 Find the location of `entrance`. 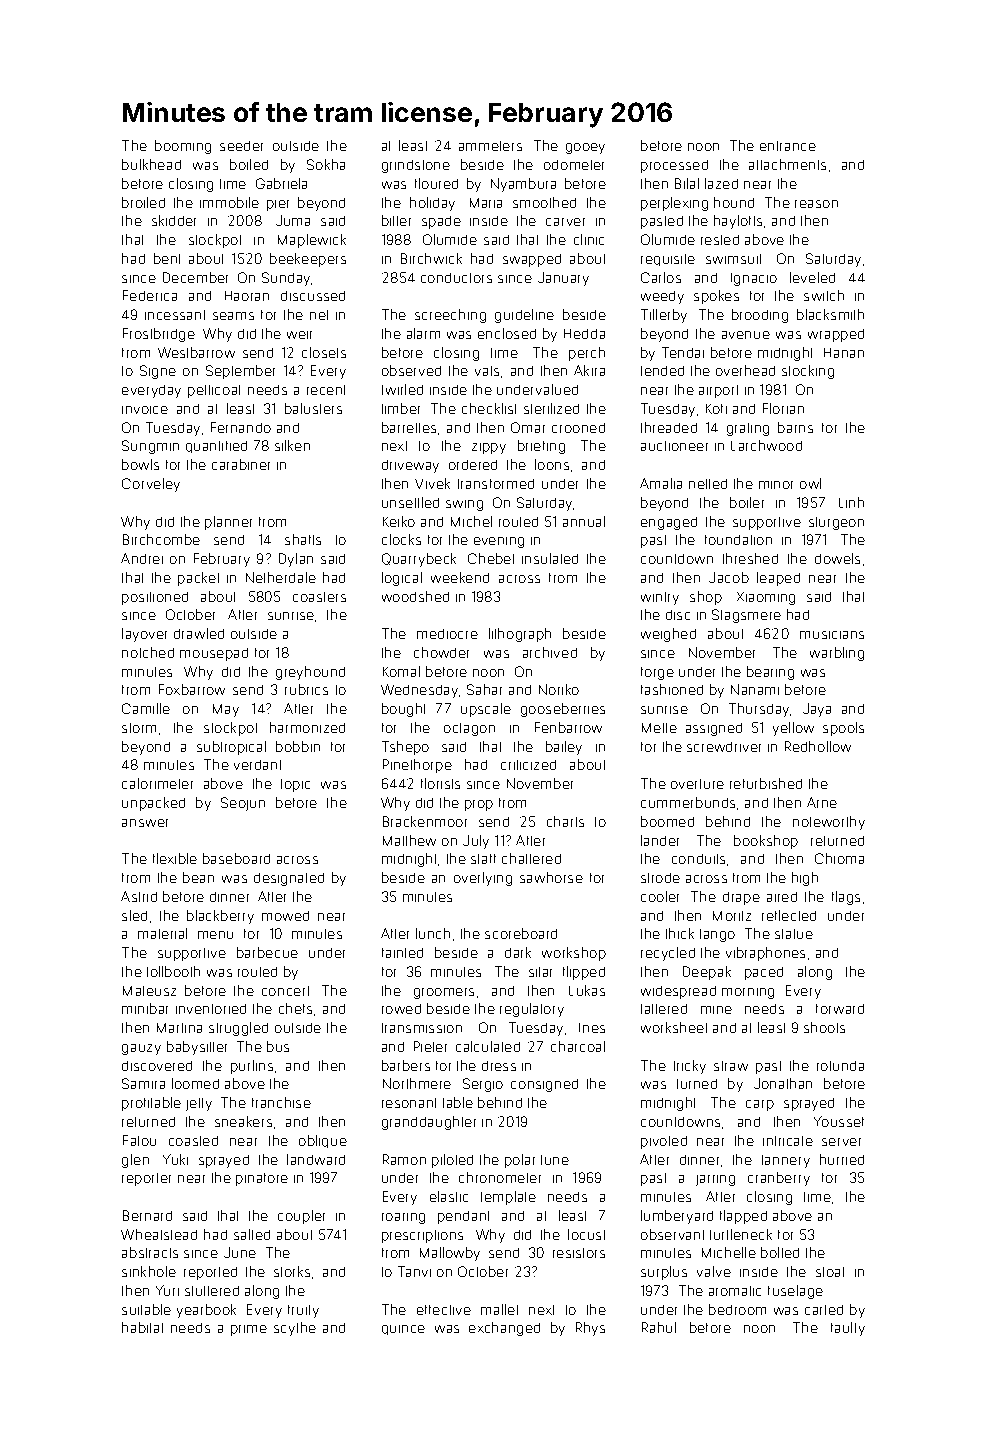

entrance is located at coordinates (788, 146).
